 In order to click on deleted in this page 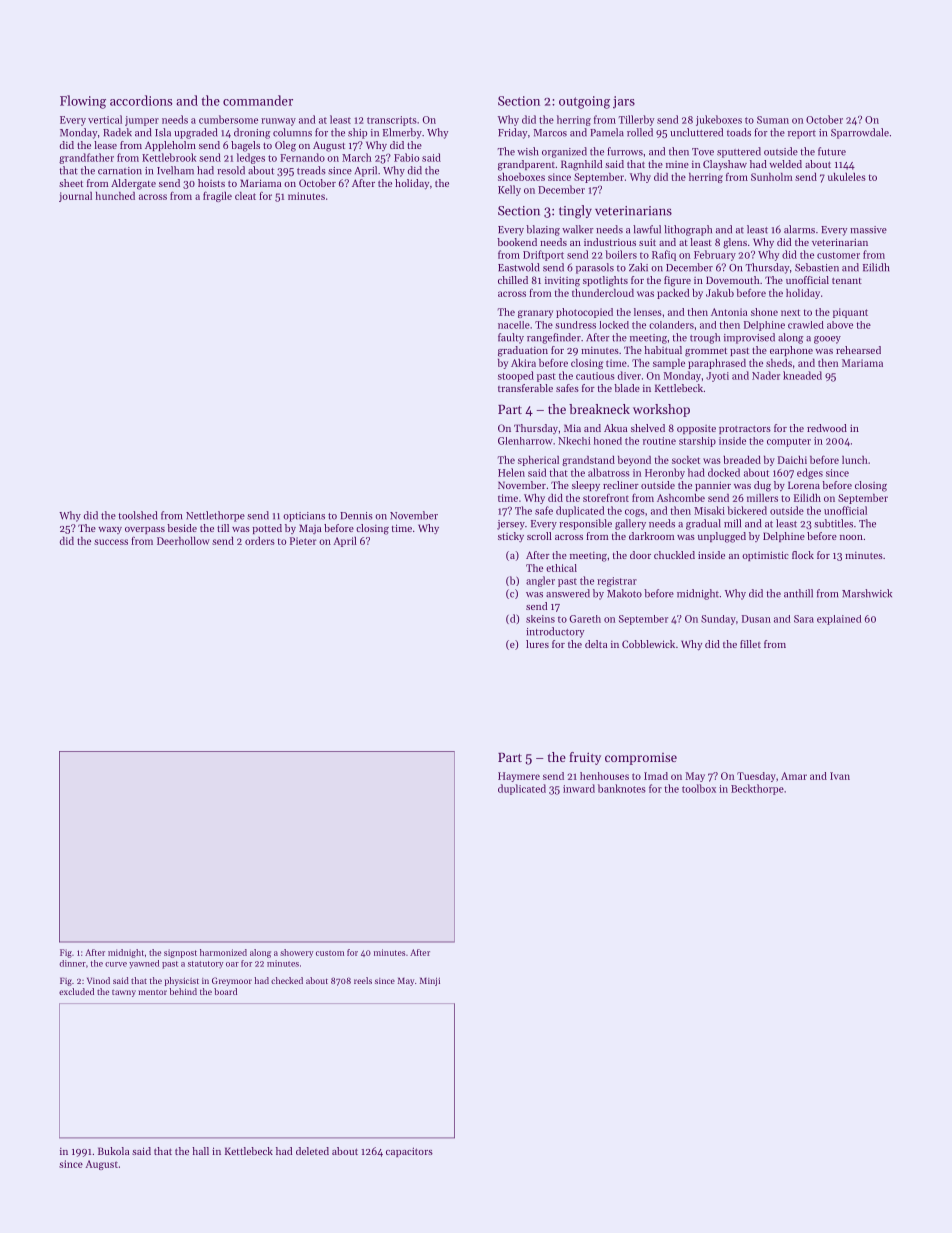, I will do `click(312, 1151)`.
